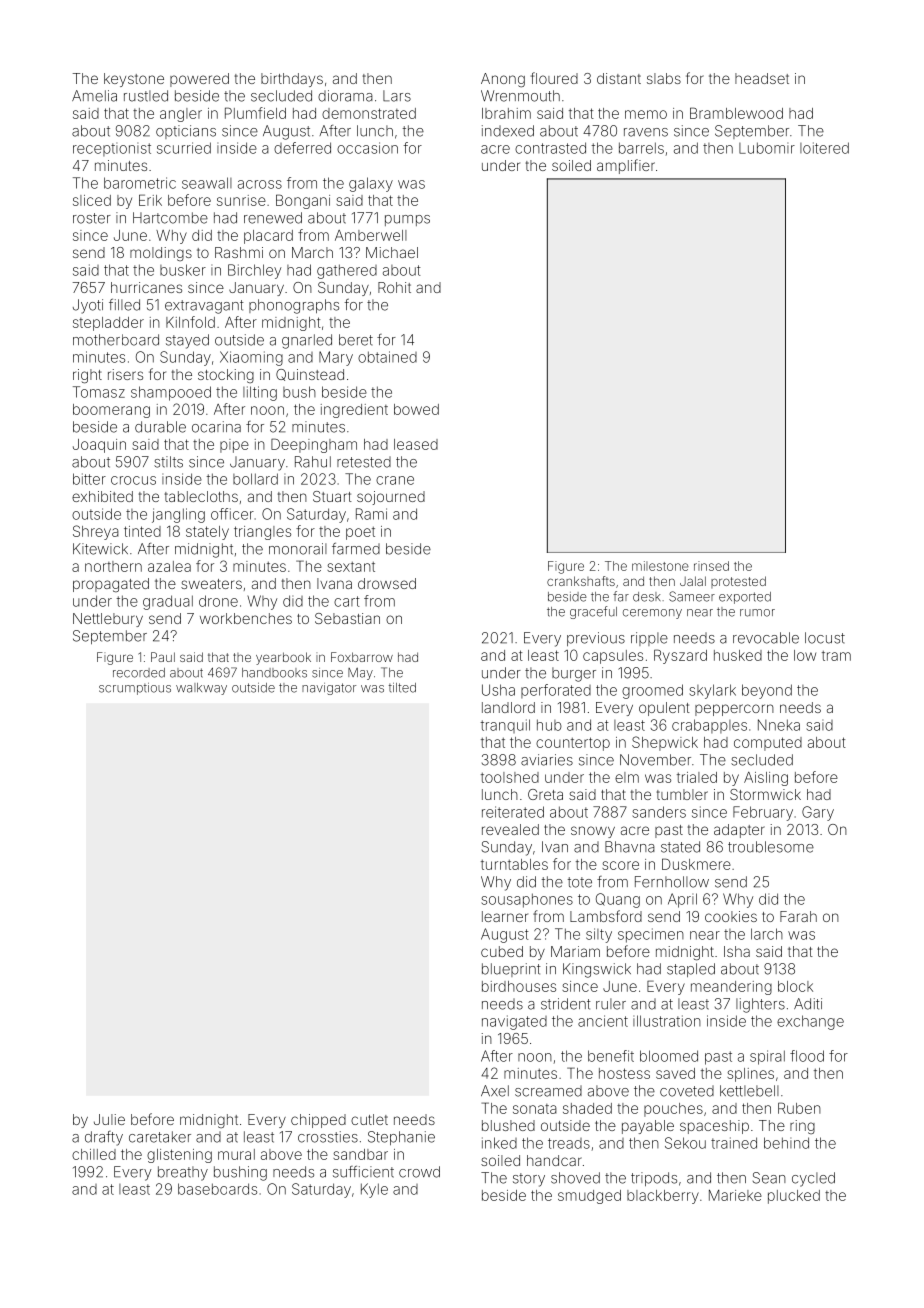 The image size is (924, 1308). What do you see at coordinates (160, 1137) in the screenshot?
I see `caretaker` at bounding box center [160, 1137].
